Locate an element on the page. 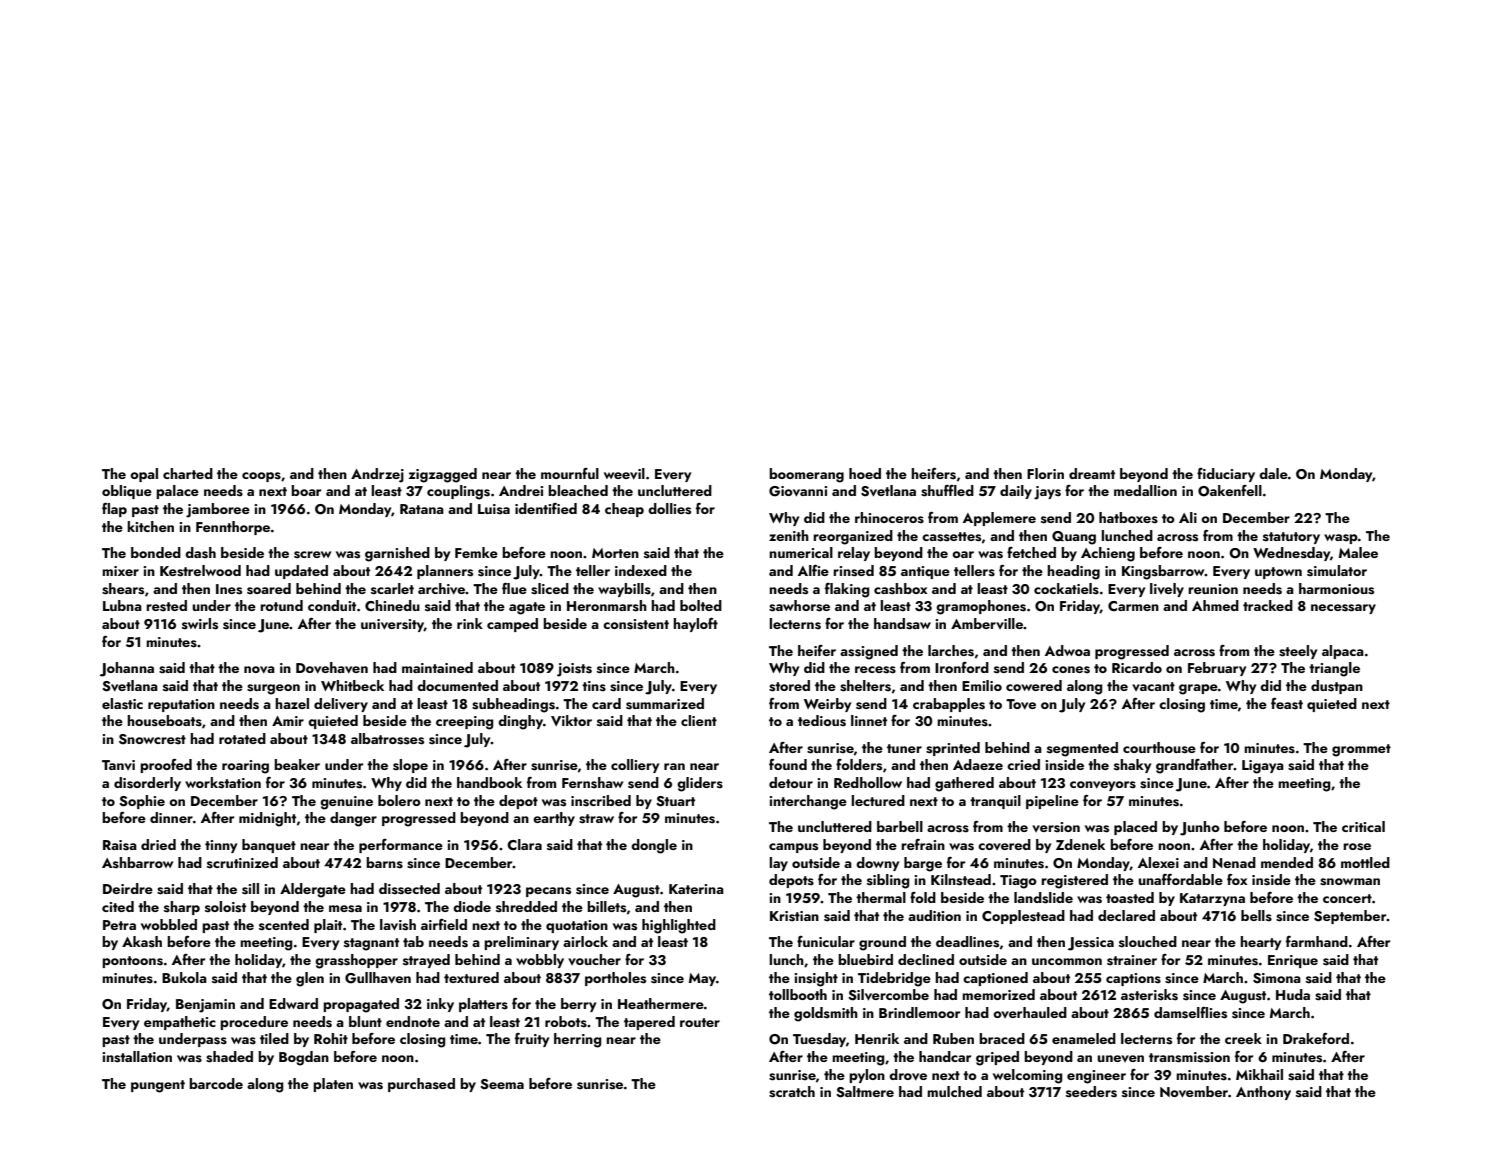 Image resolution: width=1494 pixels, height=1154 pixels. Johanna is located at coordinates (127, 669).
